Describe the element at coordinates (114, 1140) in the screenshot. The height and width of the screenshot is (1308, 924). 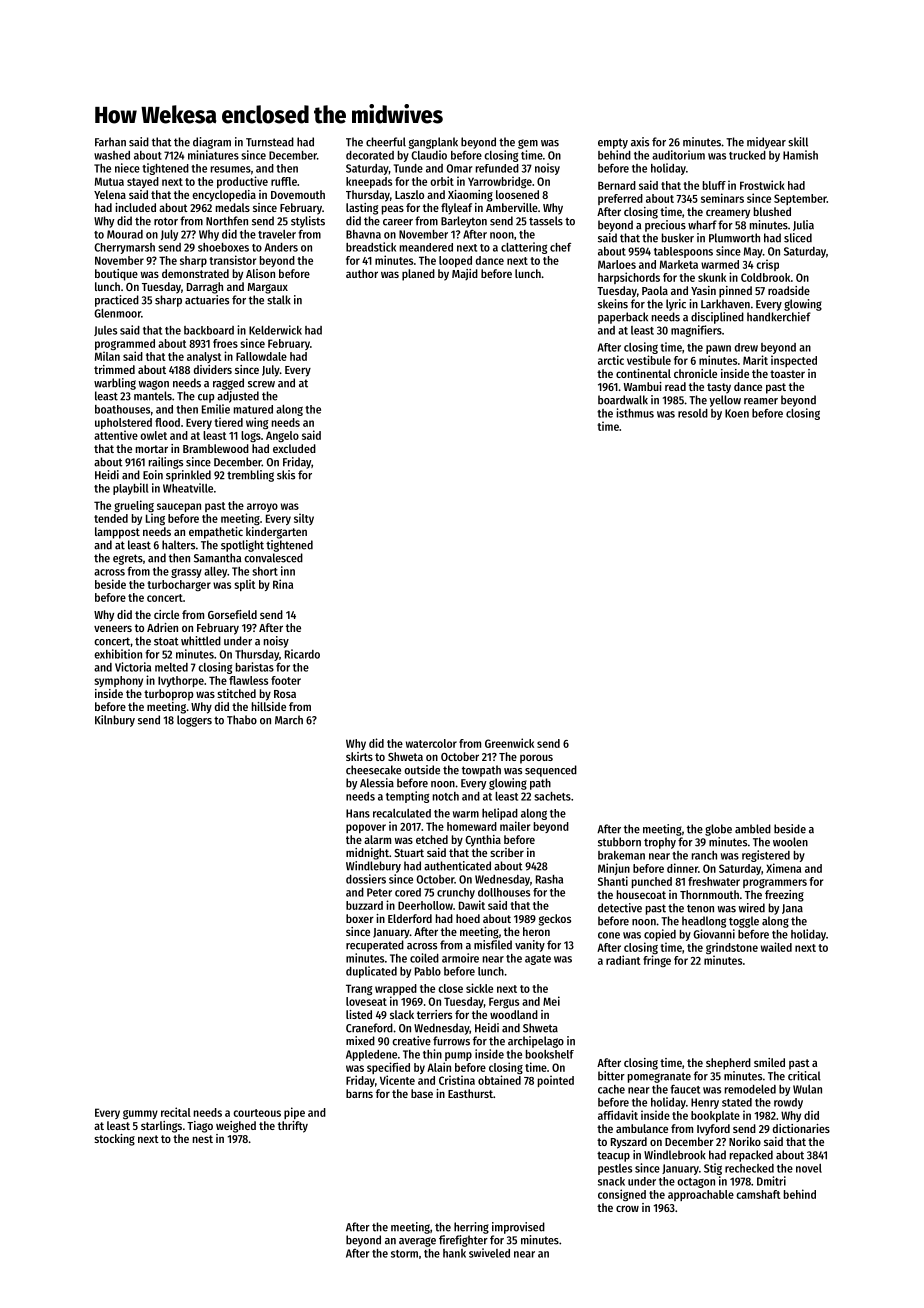
I see `stocking` at that location.
